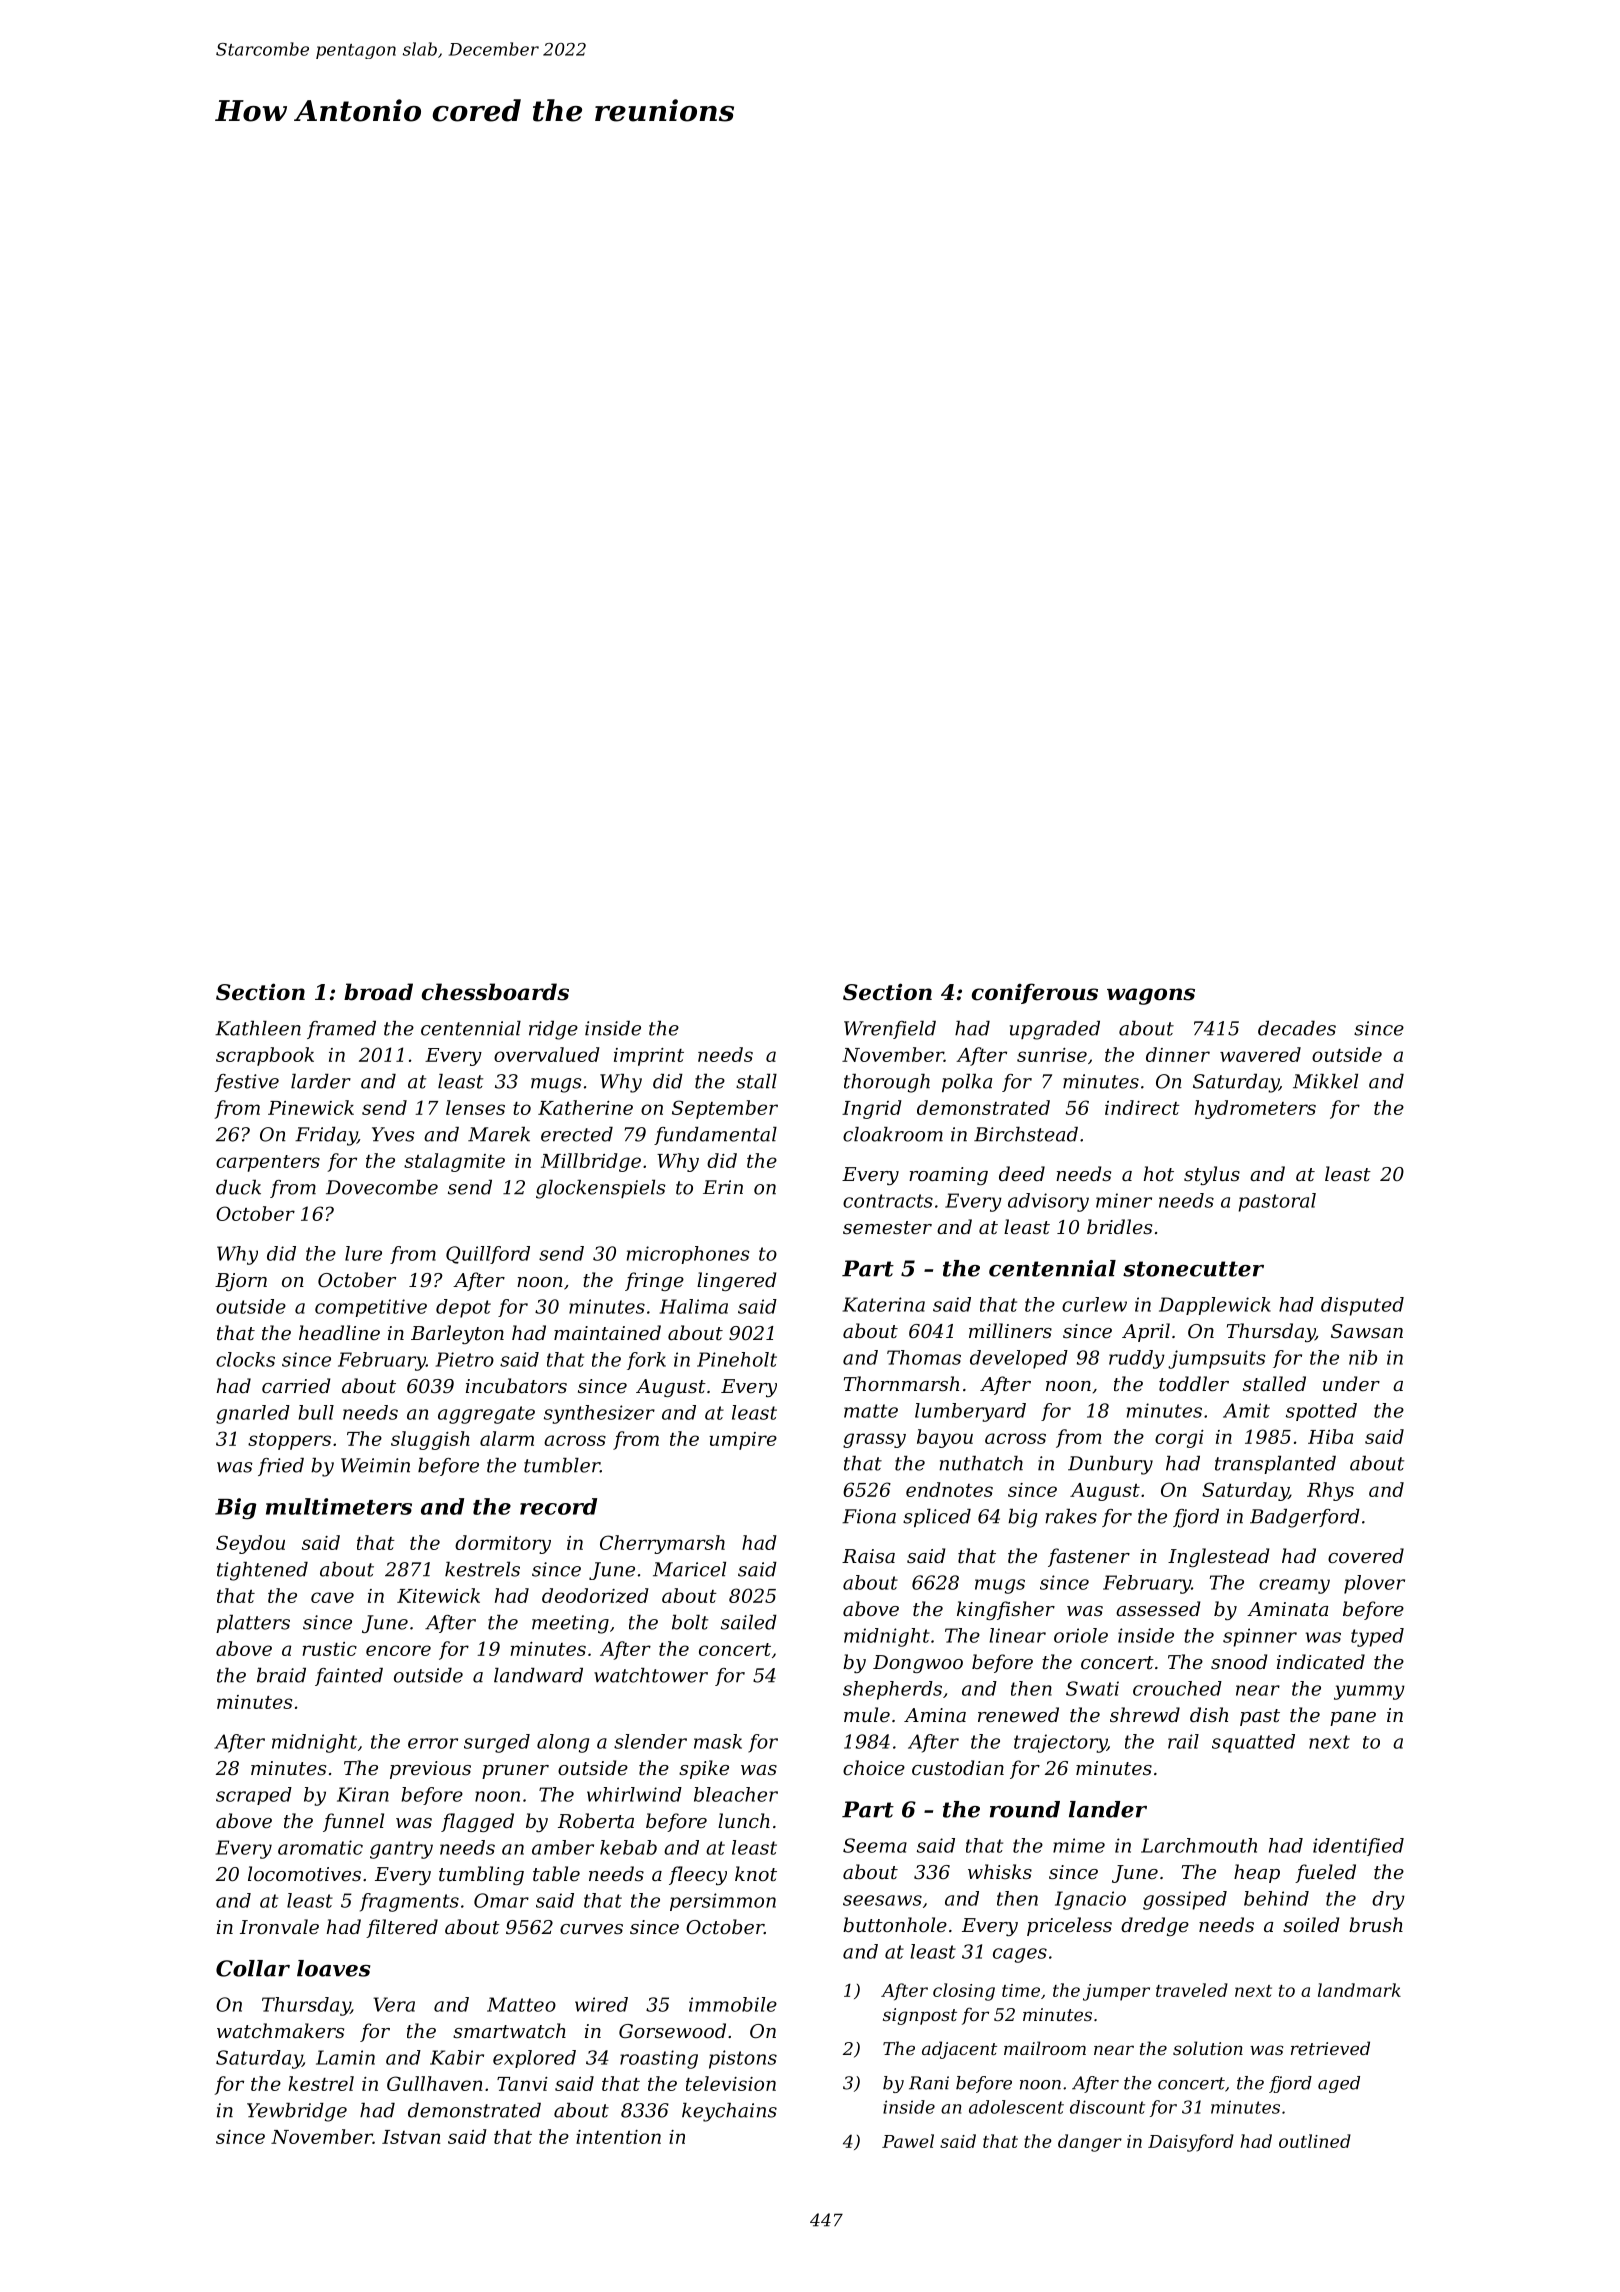 The height and width of the image is (2292, 1620). What do you see at coordinates (1035, 993) in the image?
I see `coniferous` at bounding box center [1035, 993].
